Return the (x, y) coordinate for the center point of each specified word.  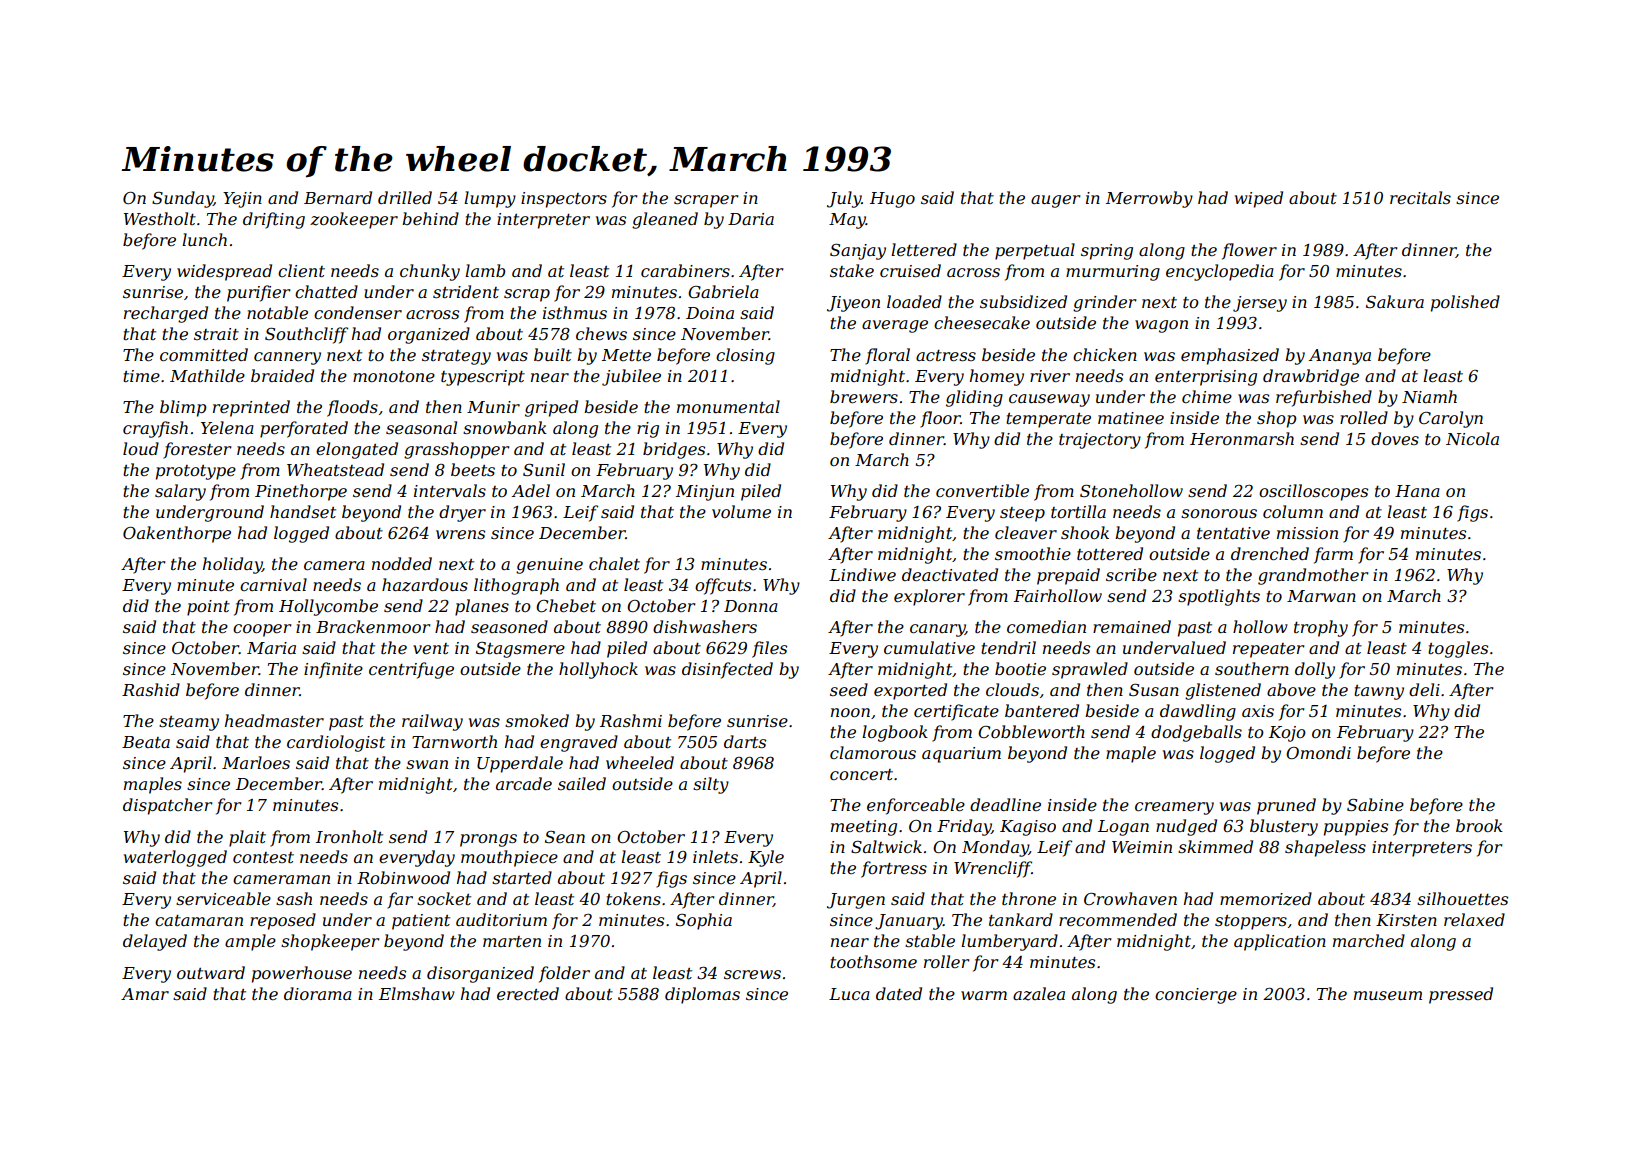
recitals (1420, 197)
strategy (456, 357)
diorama (318, 993)
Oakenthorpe (177, 534)
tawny (1379, 692)
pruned (1286, 806)
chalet (614, 563)
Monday (995, 848)
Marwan (1321, 596)
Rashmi (631, 720)
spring (1107, 252)
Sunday (183, 199)
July (844, 199)
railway (432, 722)
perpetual (1035, 251)
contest (263, 857)
